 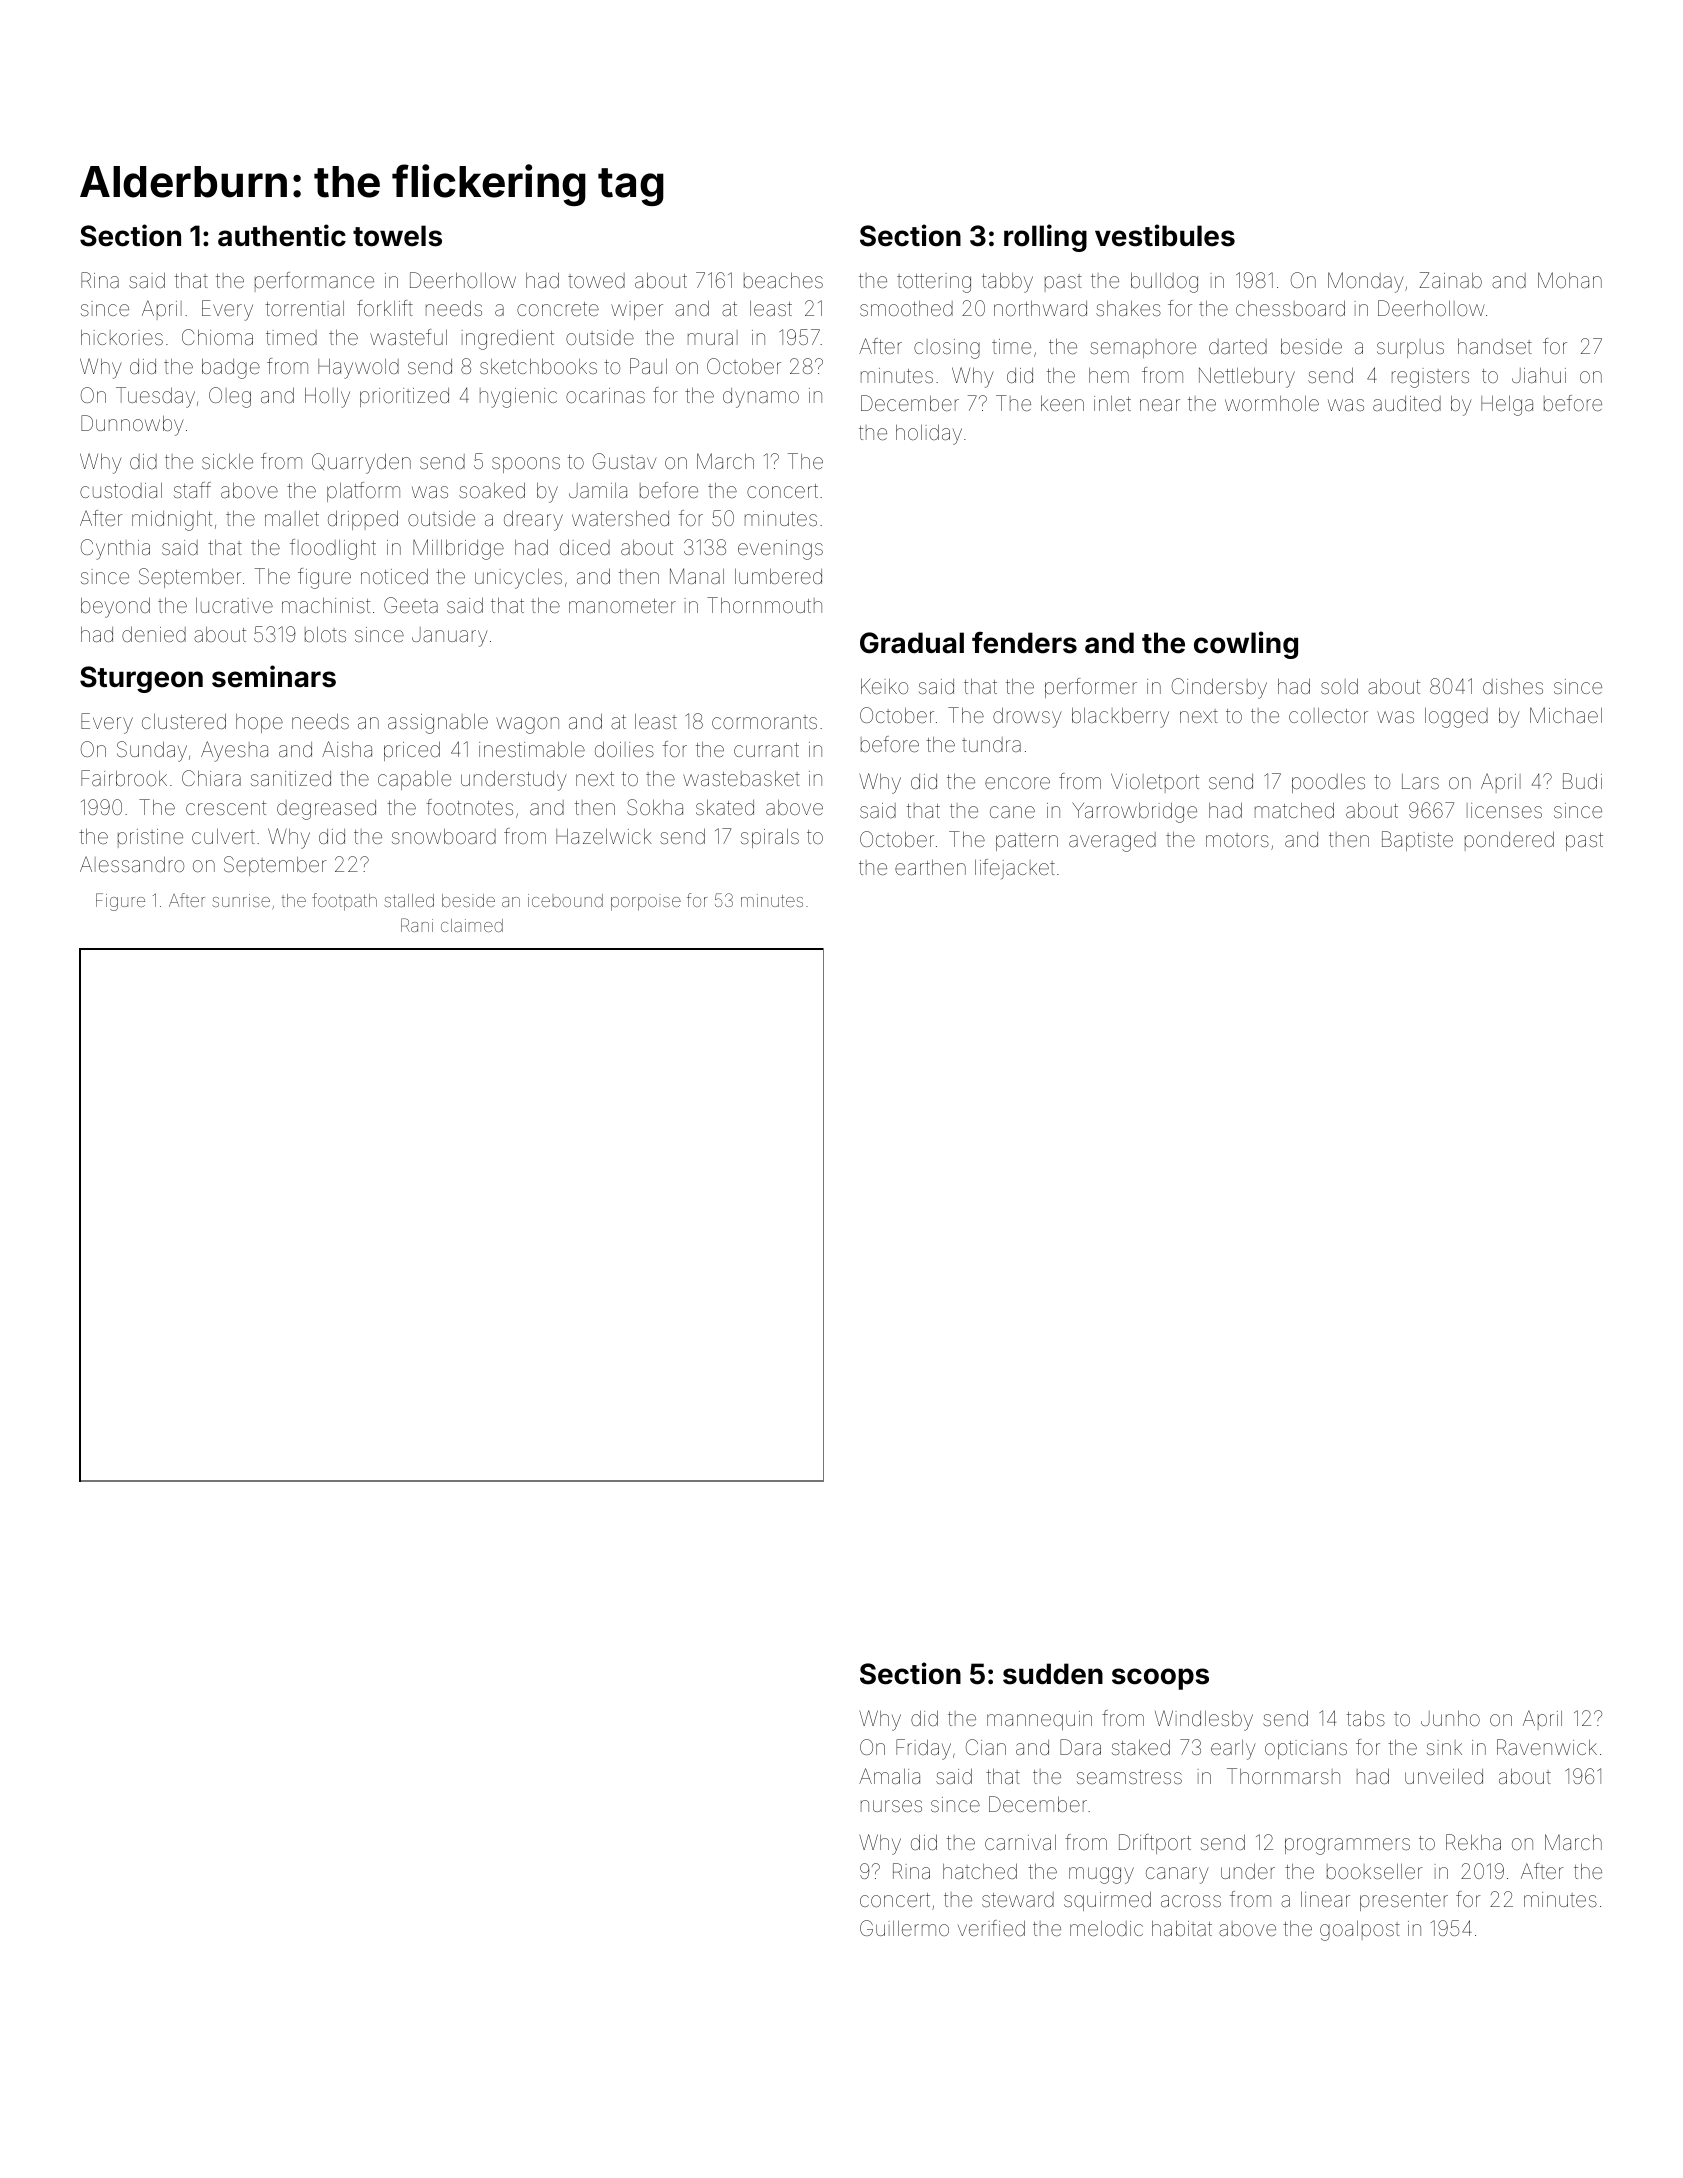 What do you see at coordinates (904, 1928) in the image?
I see `Guillermo` at bounding box center [904, 1928].
